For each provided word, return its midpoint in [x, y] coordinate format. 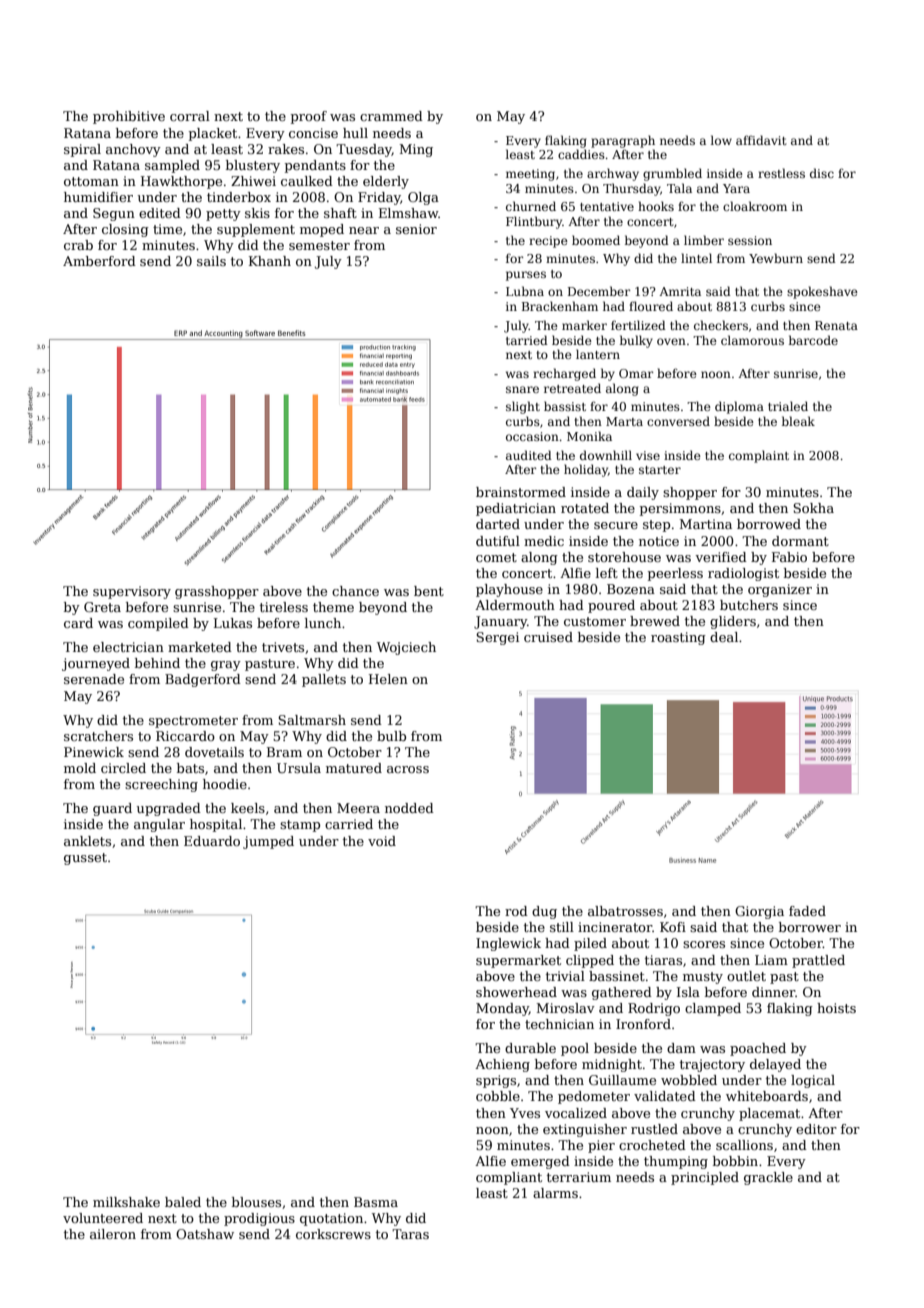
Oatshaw [205, 1234]
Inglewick [508, 944]
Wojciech [406, 648]
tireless [284, 607]
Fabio [789, 557]
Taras [410, 1234]
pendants [315, 166]
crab [78, 245]
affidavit [761, 140]
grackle [768, 1178]
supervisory [132, 592]
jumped [268, 842]
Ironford [643, 1024]
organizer [780, 590]
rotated [585, 508]
